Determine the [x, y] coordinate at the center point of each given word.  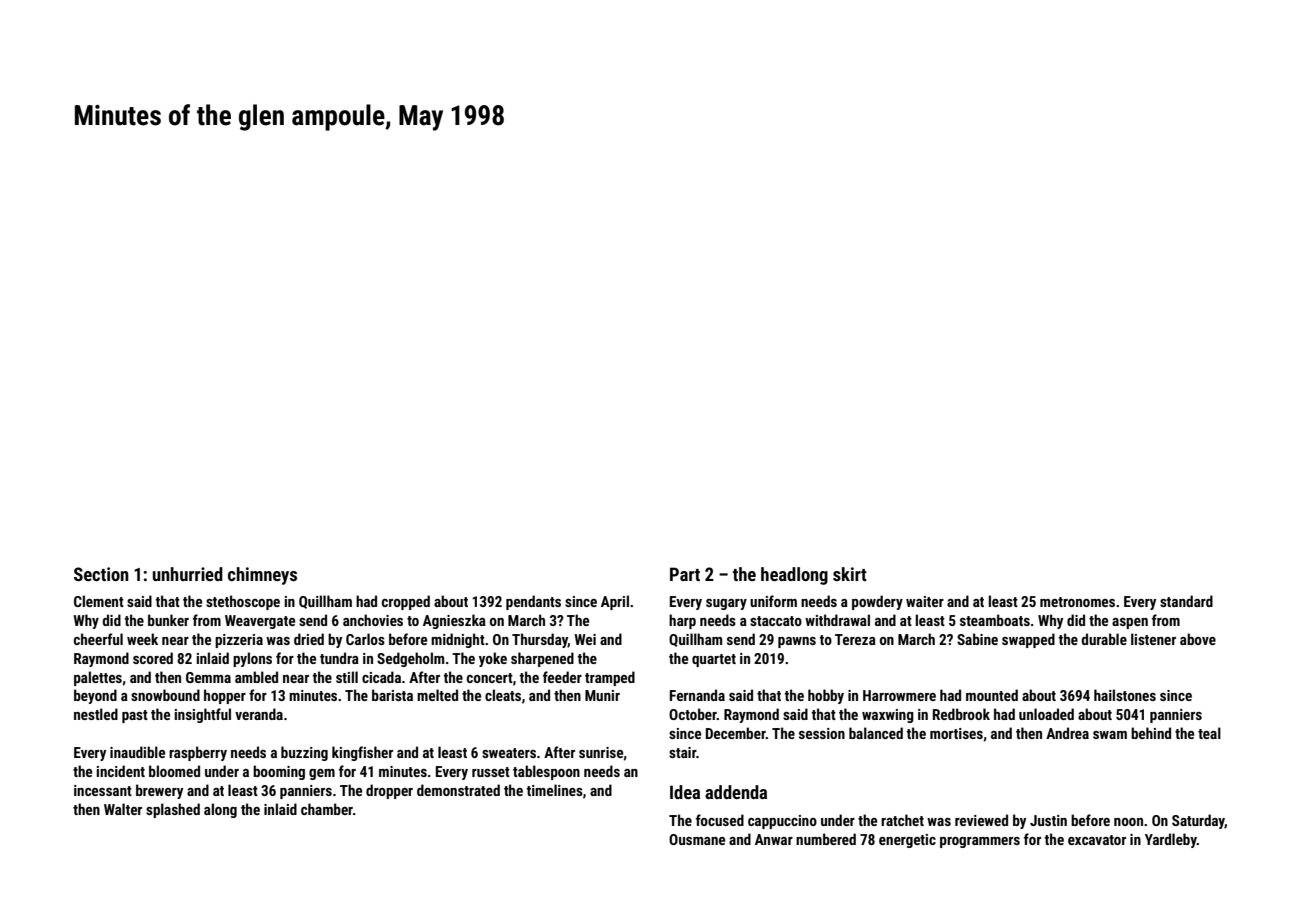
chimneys [262, 576]
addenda [736, 792]
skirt [850, 574]
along [220, 810]
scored [153, 658]
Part [685, 574]
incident [121, 771]
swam [1110, 735]
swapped [1028, 640]
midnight [458, 640]
